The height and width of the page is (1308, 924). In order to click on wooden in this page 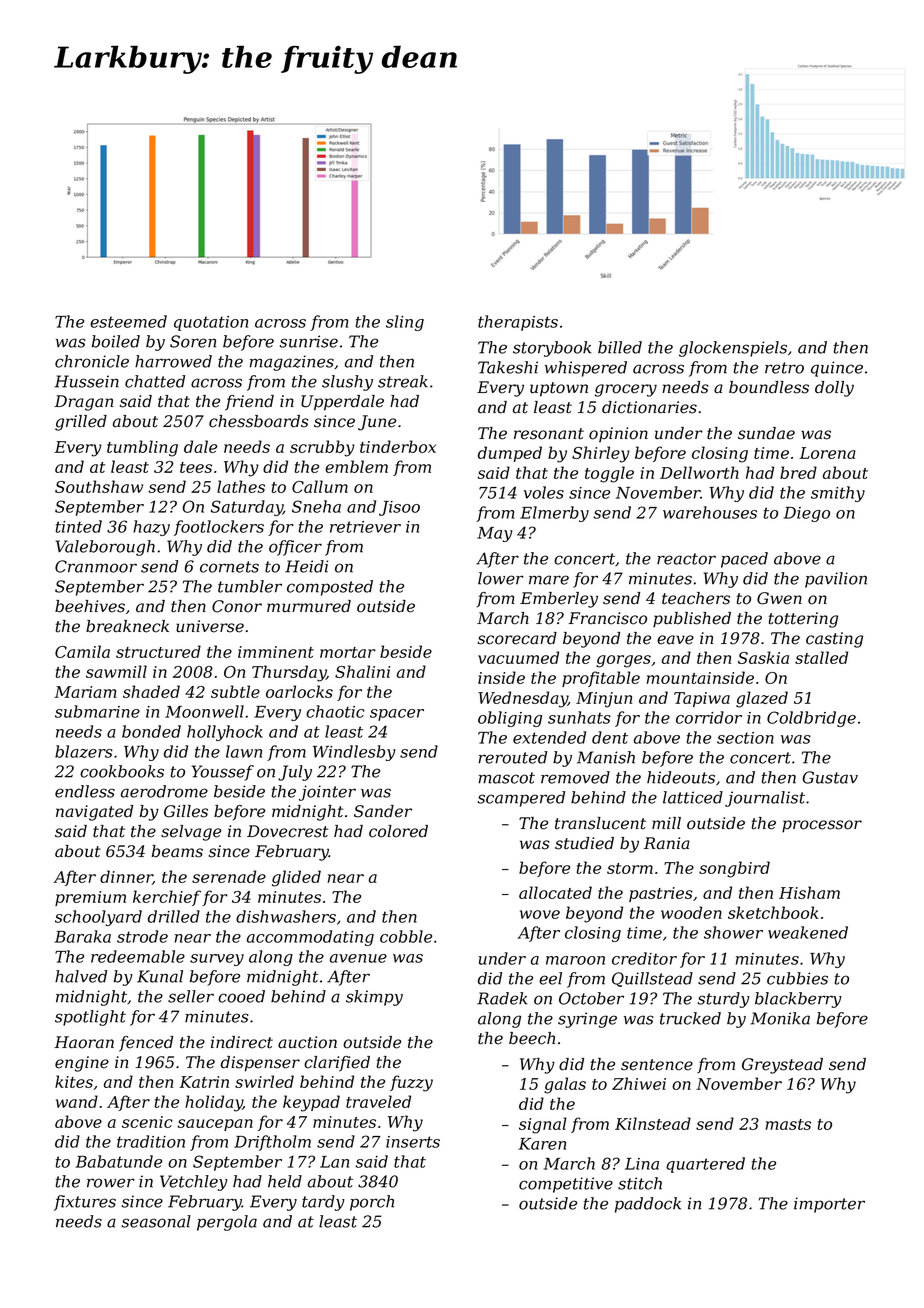, I will do `click(691, 912)`.
